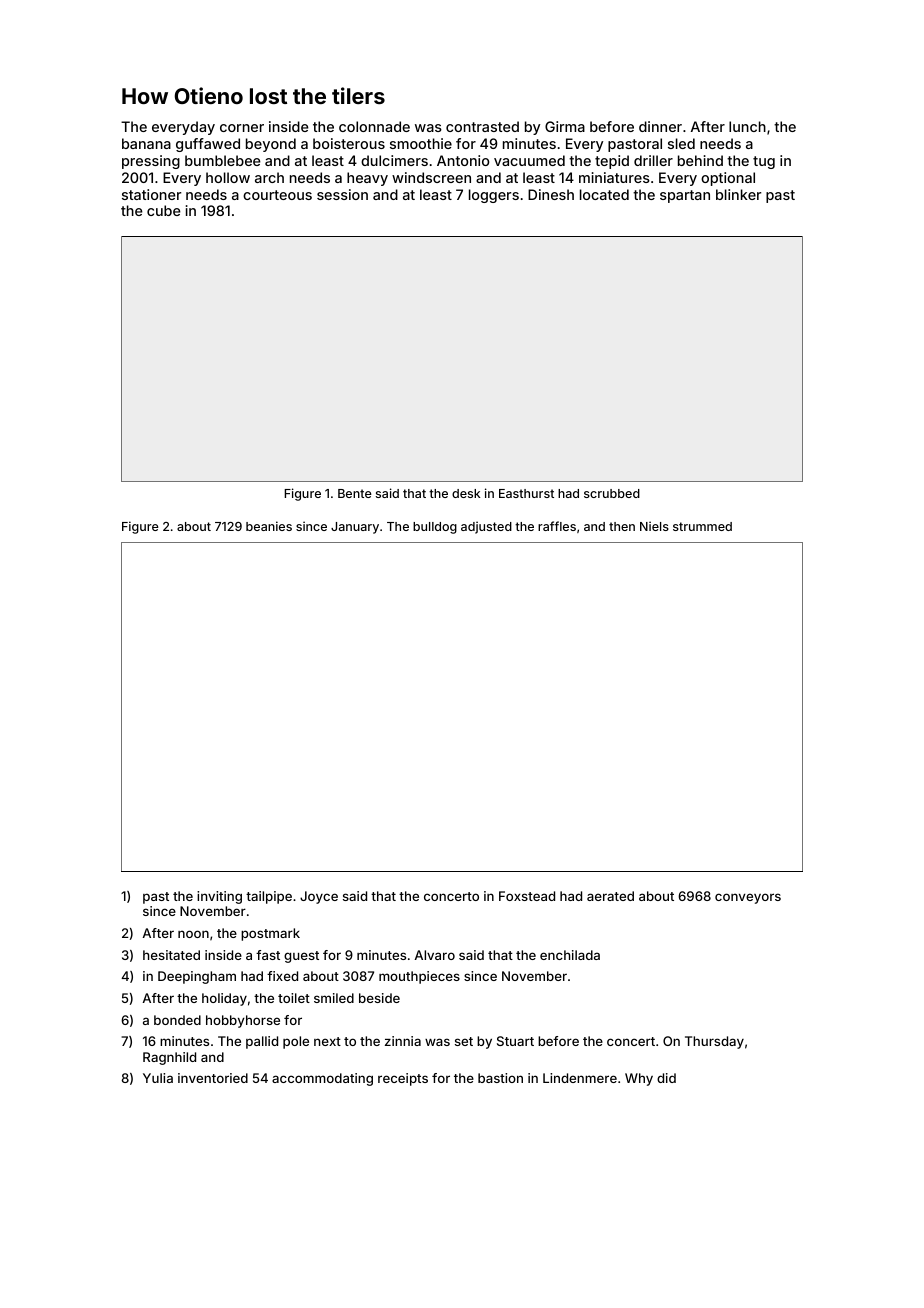 This screenshot has width=924, height=1308. I want to click on beanies, so click(269, 526).
